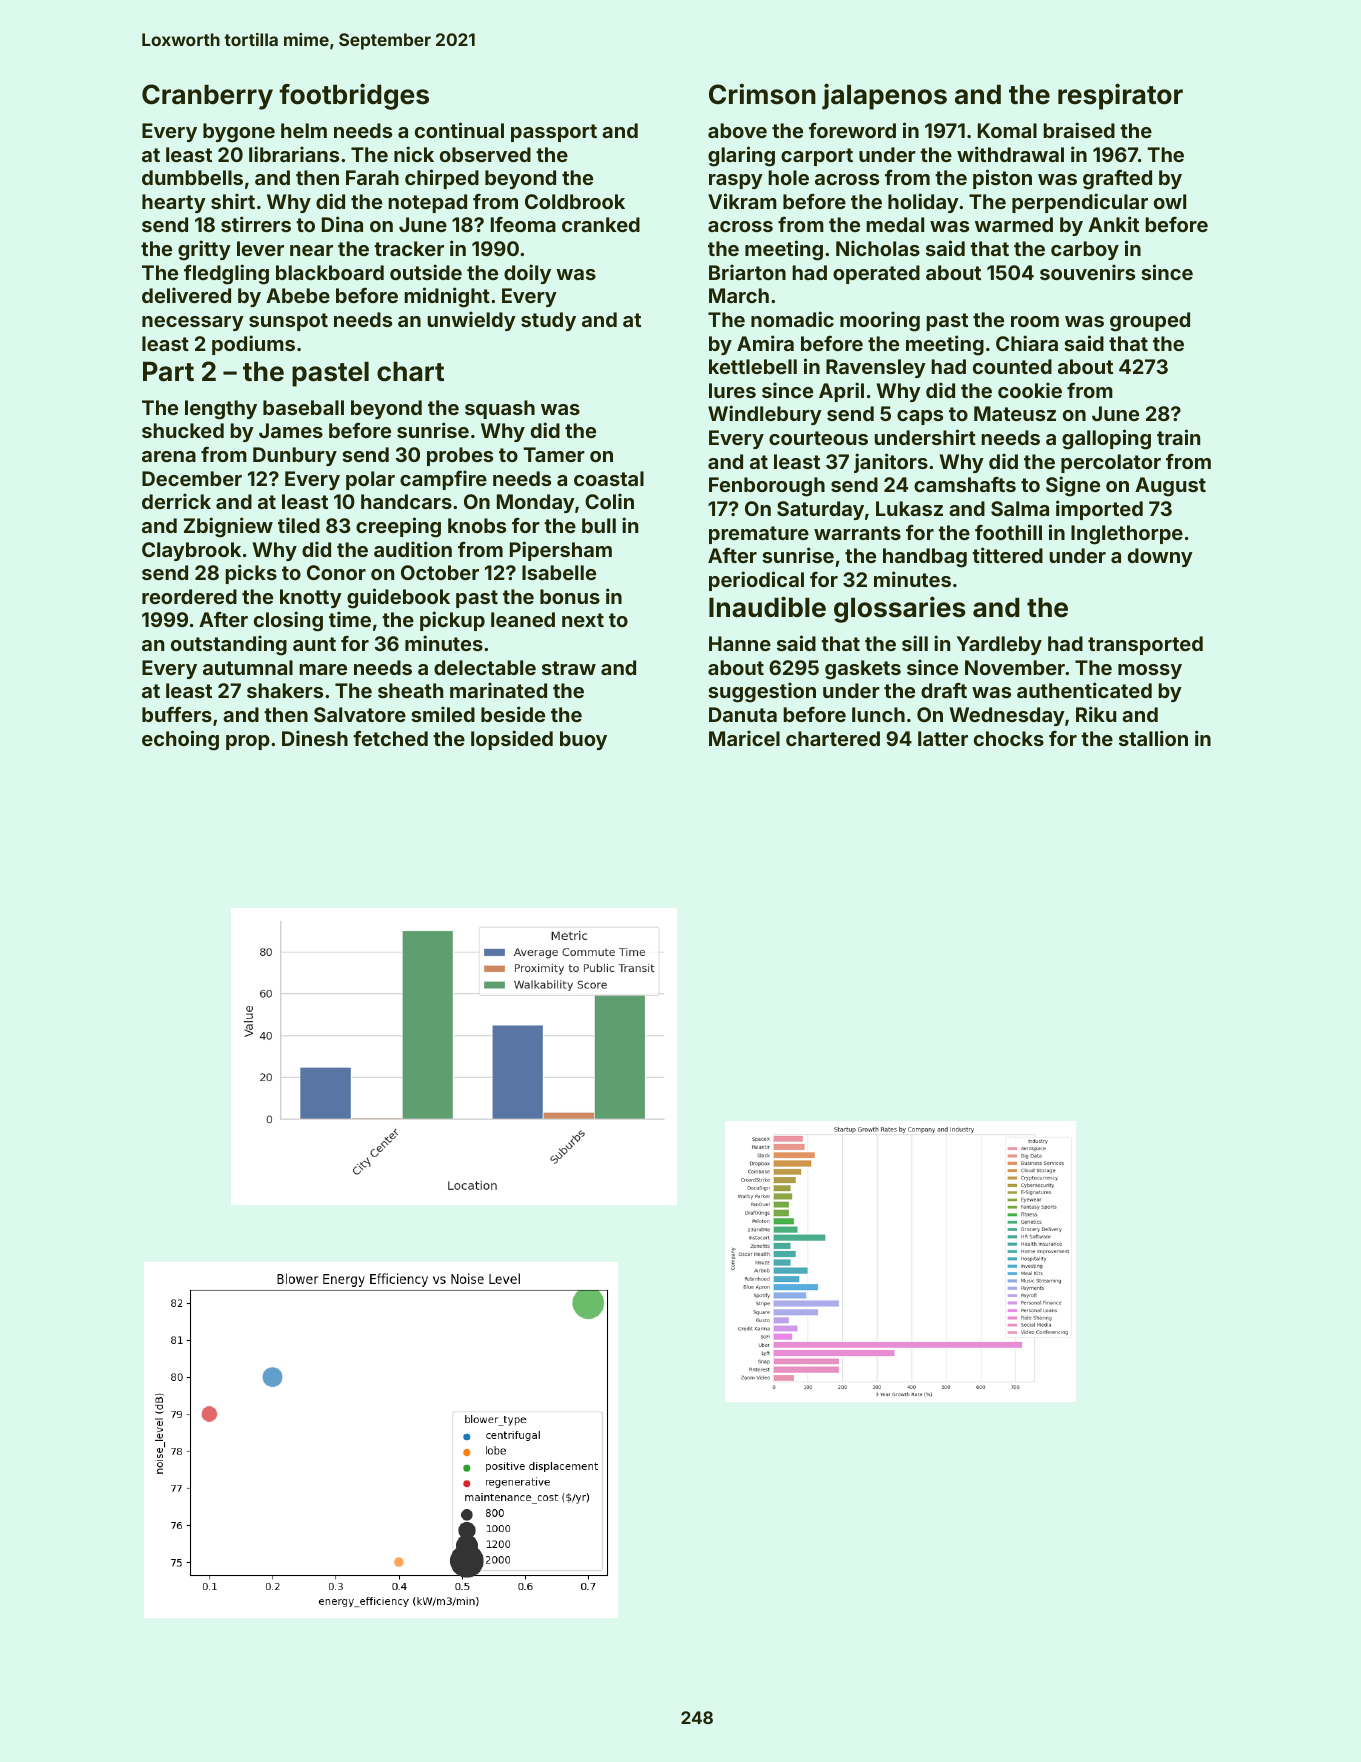 This document has width=1361, height=1762. I want to click on observed, so click(485, 154).
